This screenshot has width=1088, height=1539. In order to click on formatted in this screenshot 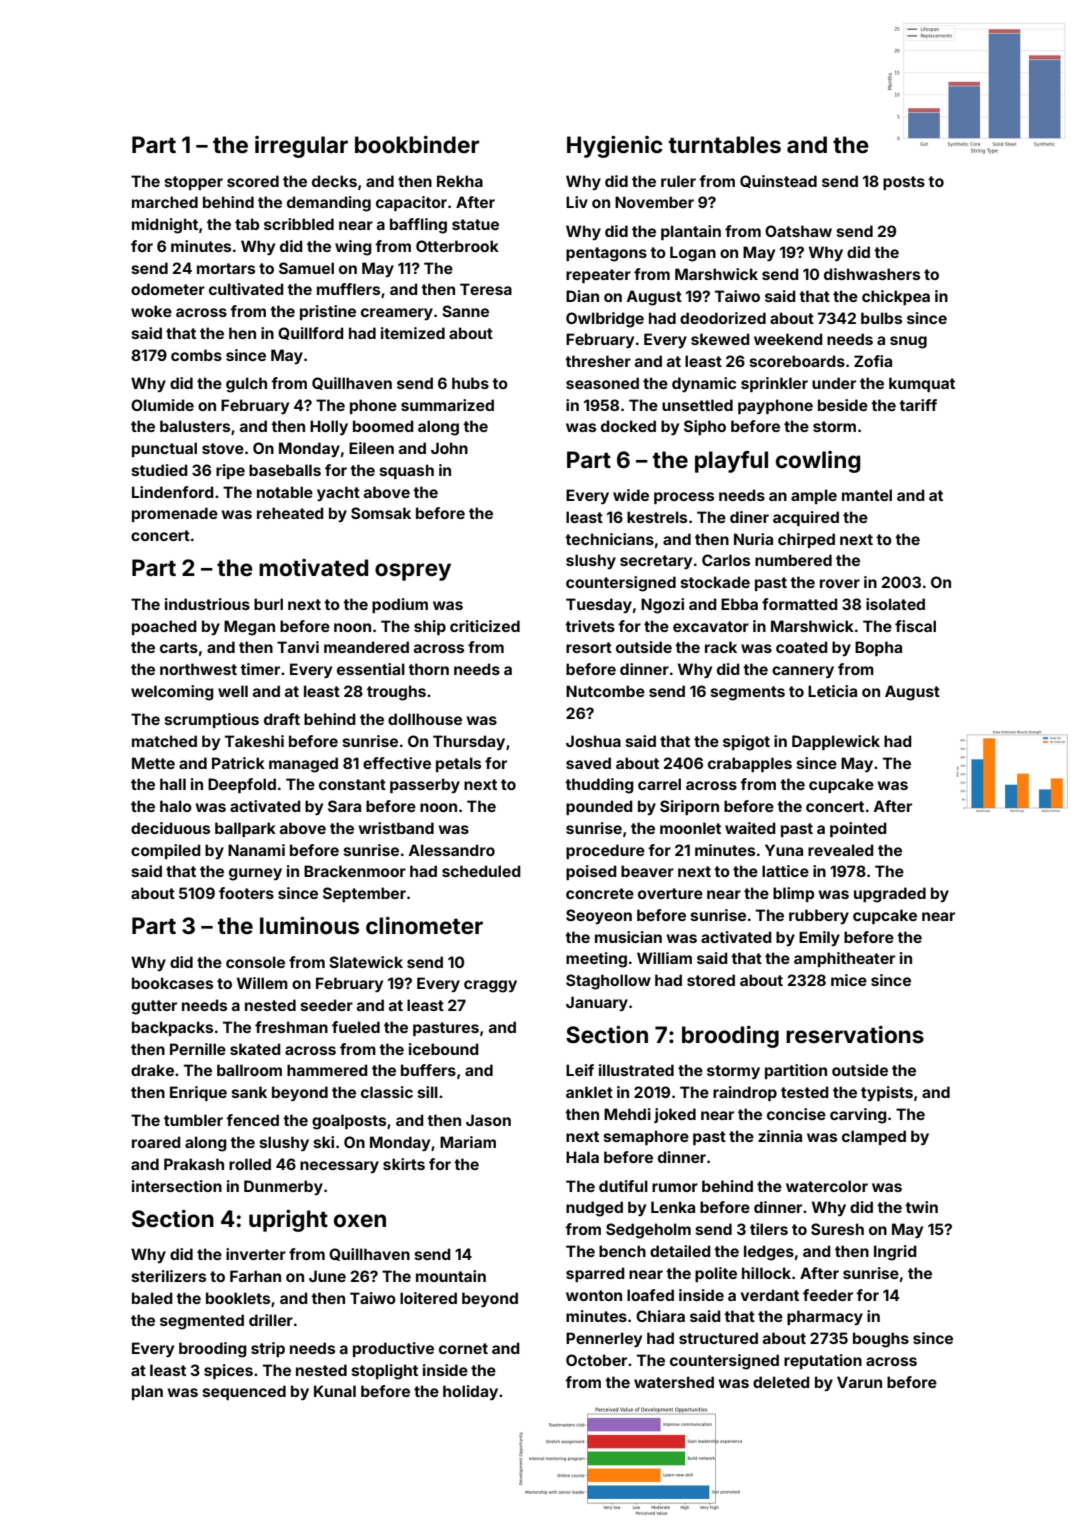, I will do `click(800, 604)`.
